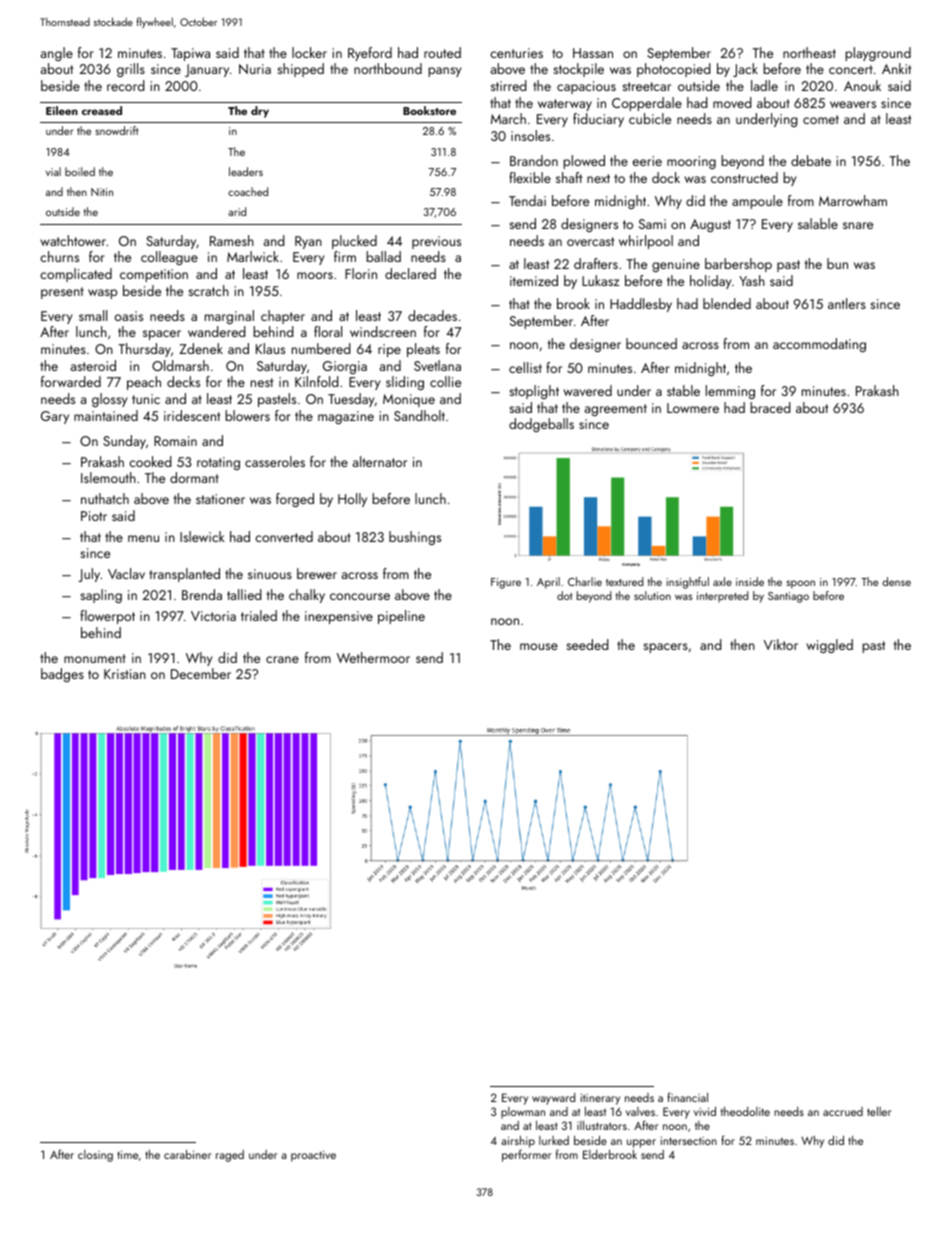 The height and width of the screenshot is (1233, 952). I want to click on boiled, so click(80, 171).
